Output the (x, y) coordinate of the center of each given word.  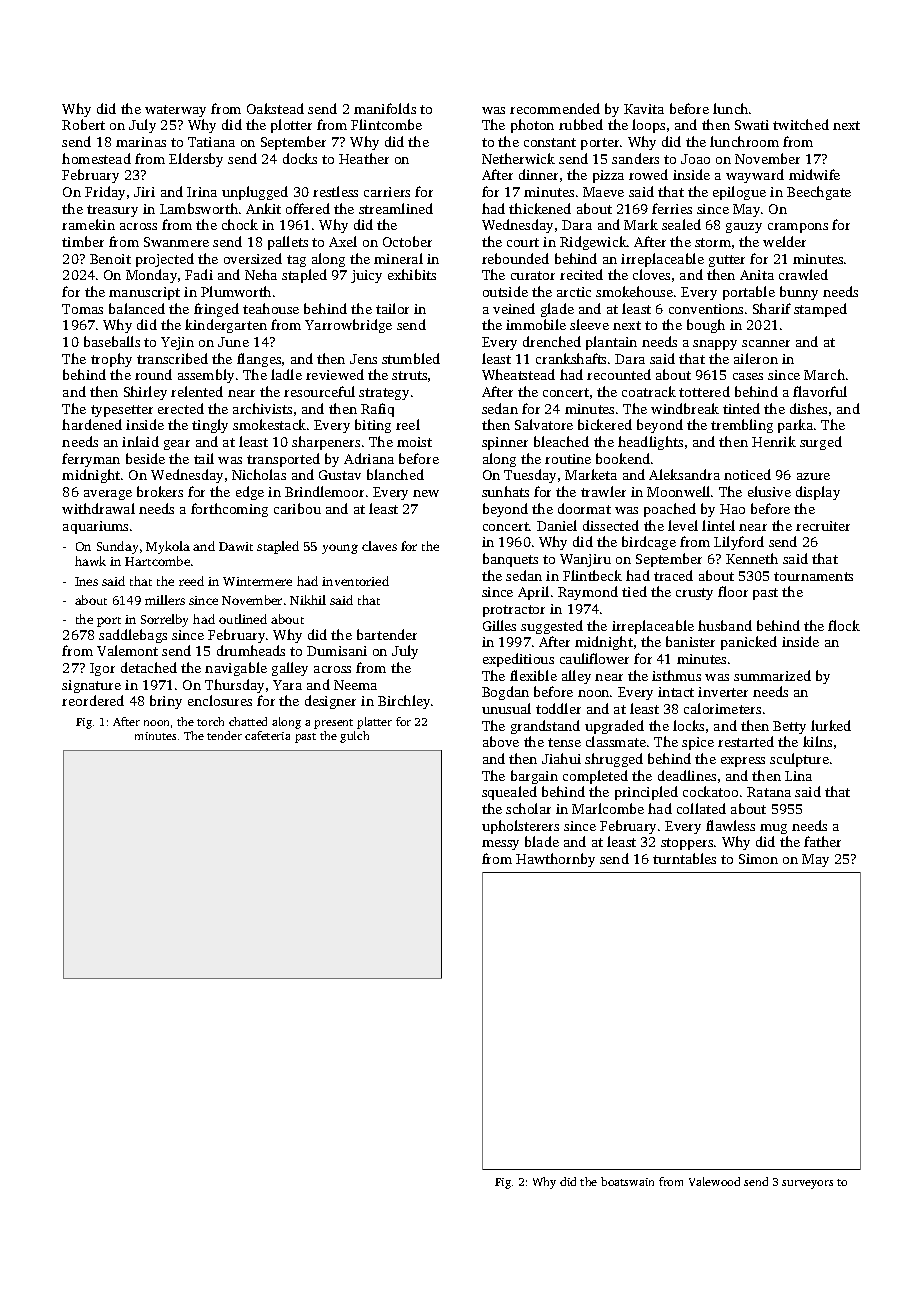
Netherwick (518, 158)
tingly (210, 426)
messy (500, 845)
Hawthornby (555, 860)
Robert (83, 124)
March (824, 374)
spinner (505, 443)
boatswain (627, 1181)
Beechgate (819, 193)
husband (725, 625)
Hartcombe (157, 561)
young (340, 549)
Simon (758, 859)
